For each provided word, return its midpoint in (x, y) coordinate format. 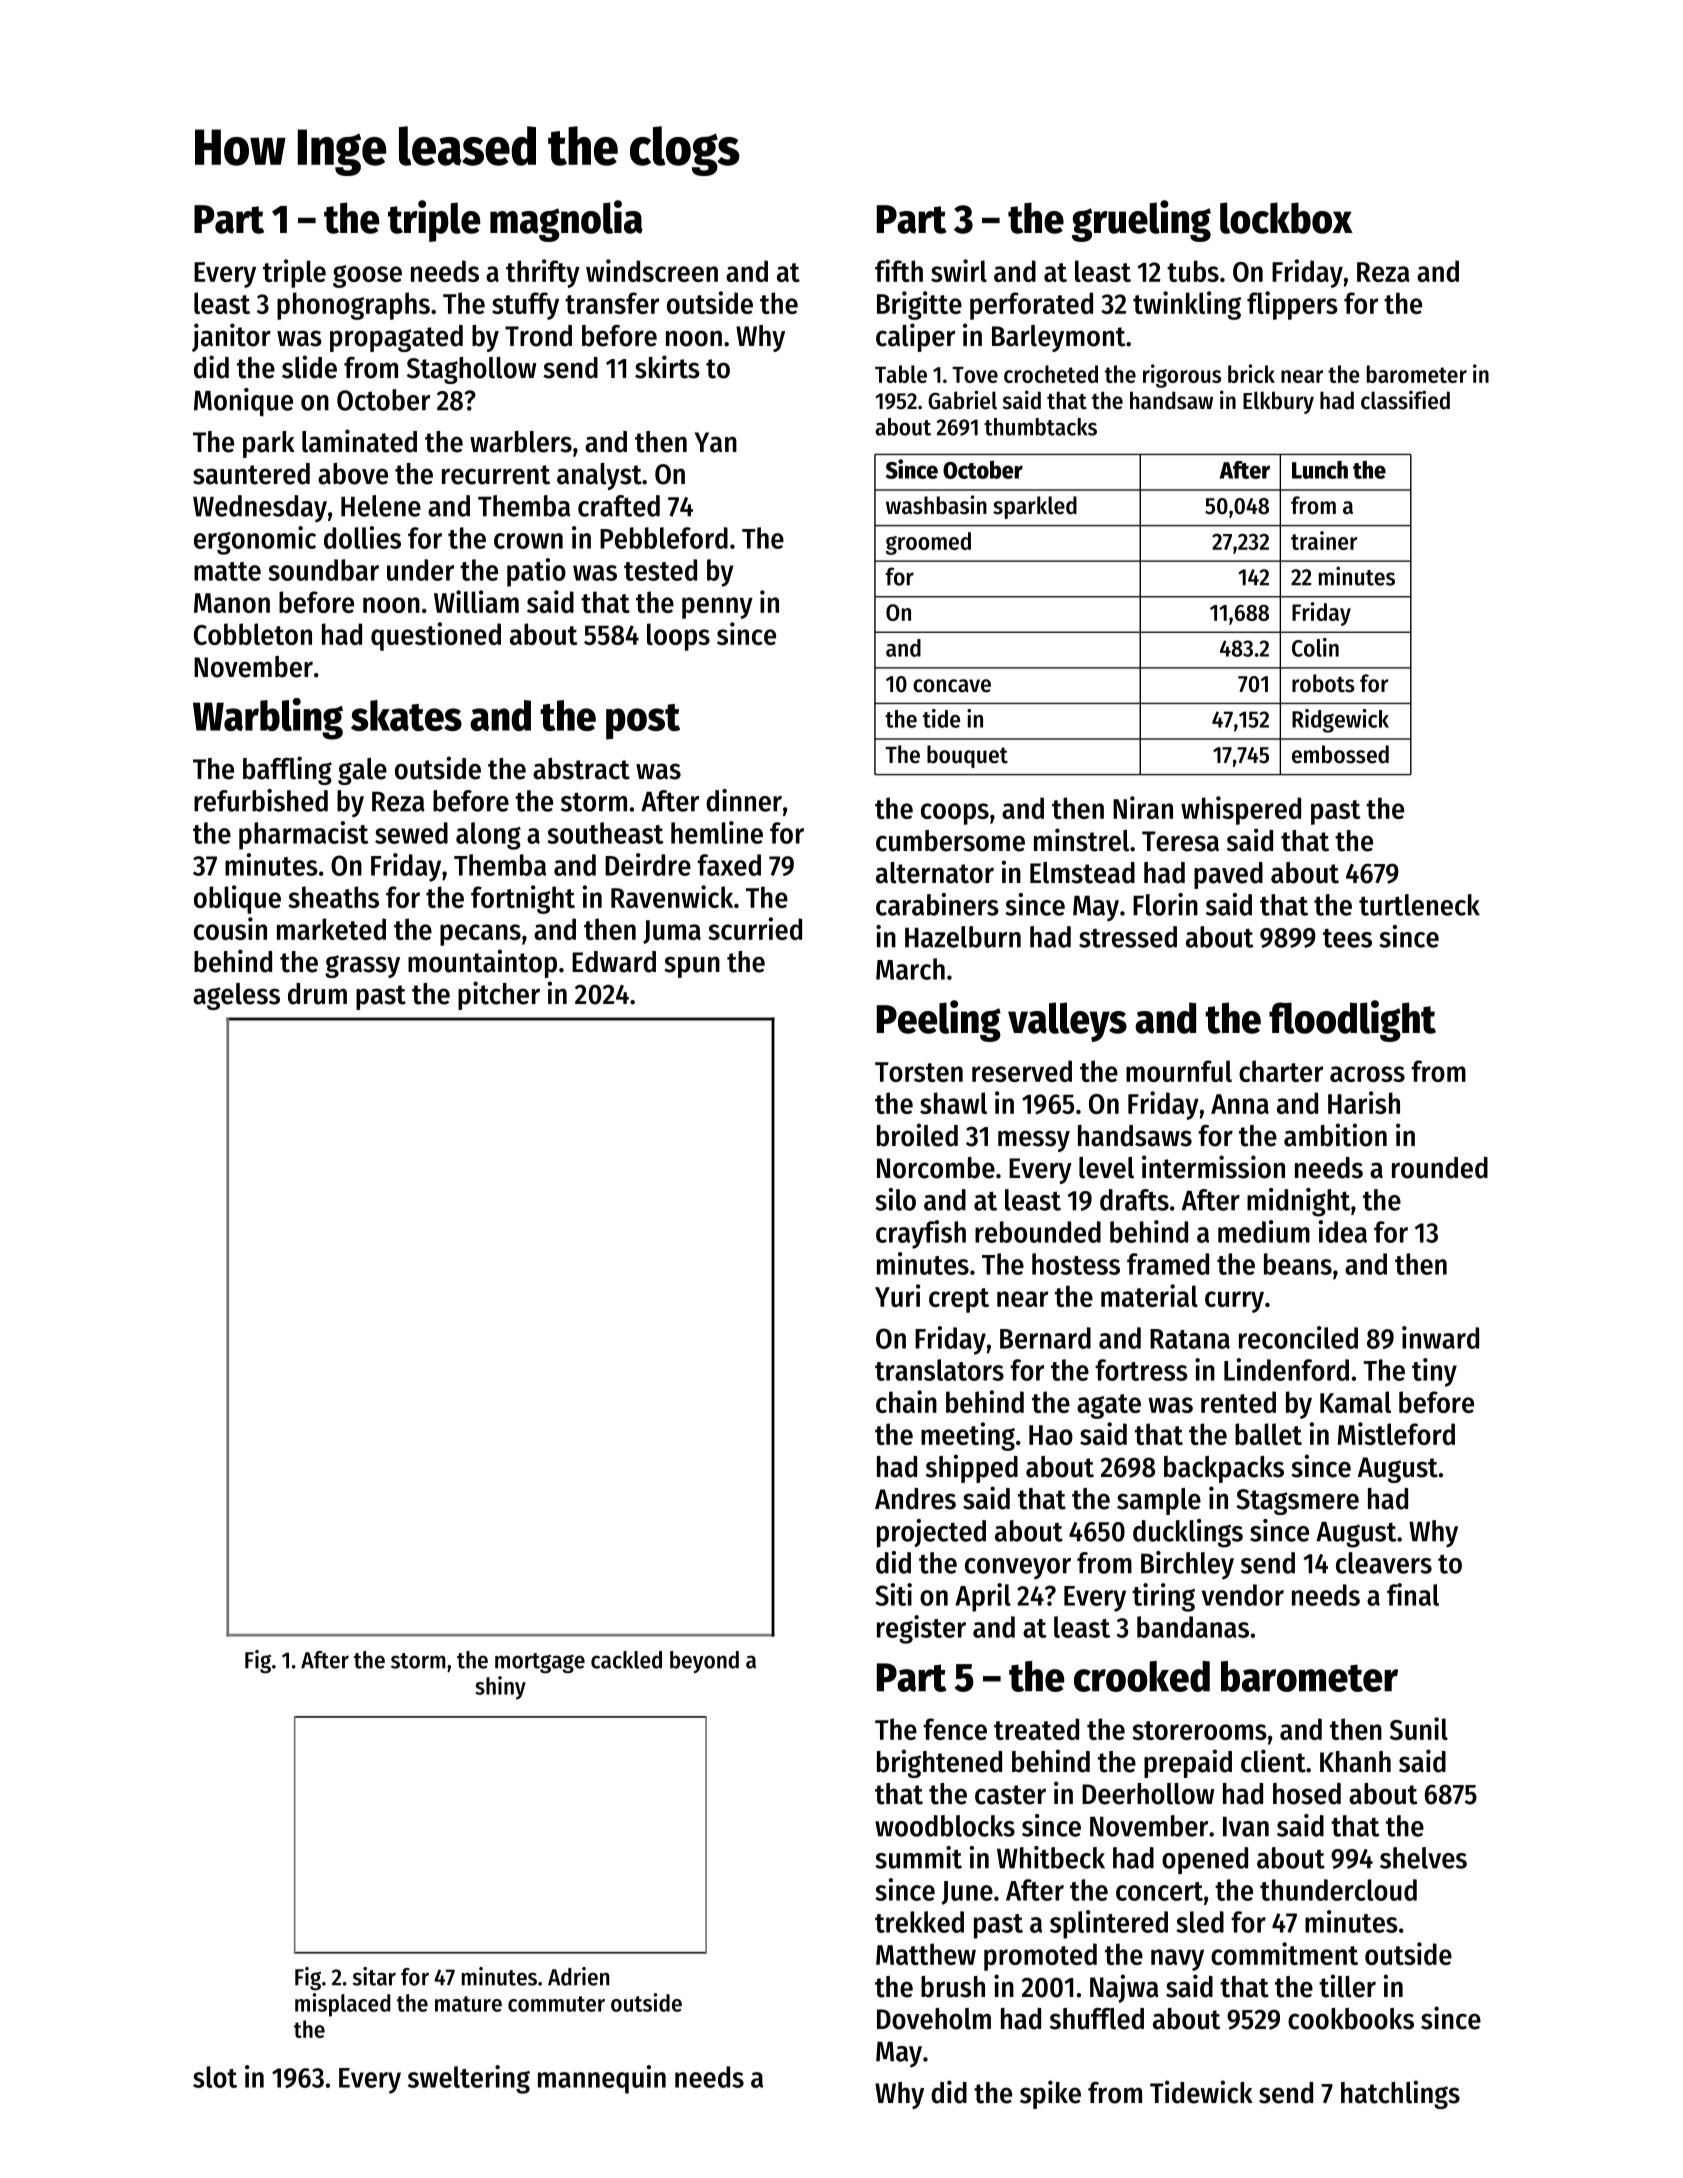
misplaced (343, 2005)
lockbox (1286, 218)
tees (1347, 938)
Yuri (898, 1295)
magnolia (566, 221)
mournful (1179, 1071)
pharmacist (304, 835)
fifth (899, 270)
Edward (614, 962)
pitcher (499, 995)
